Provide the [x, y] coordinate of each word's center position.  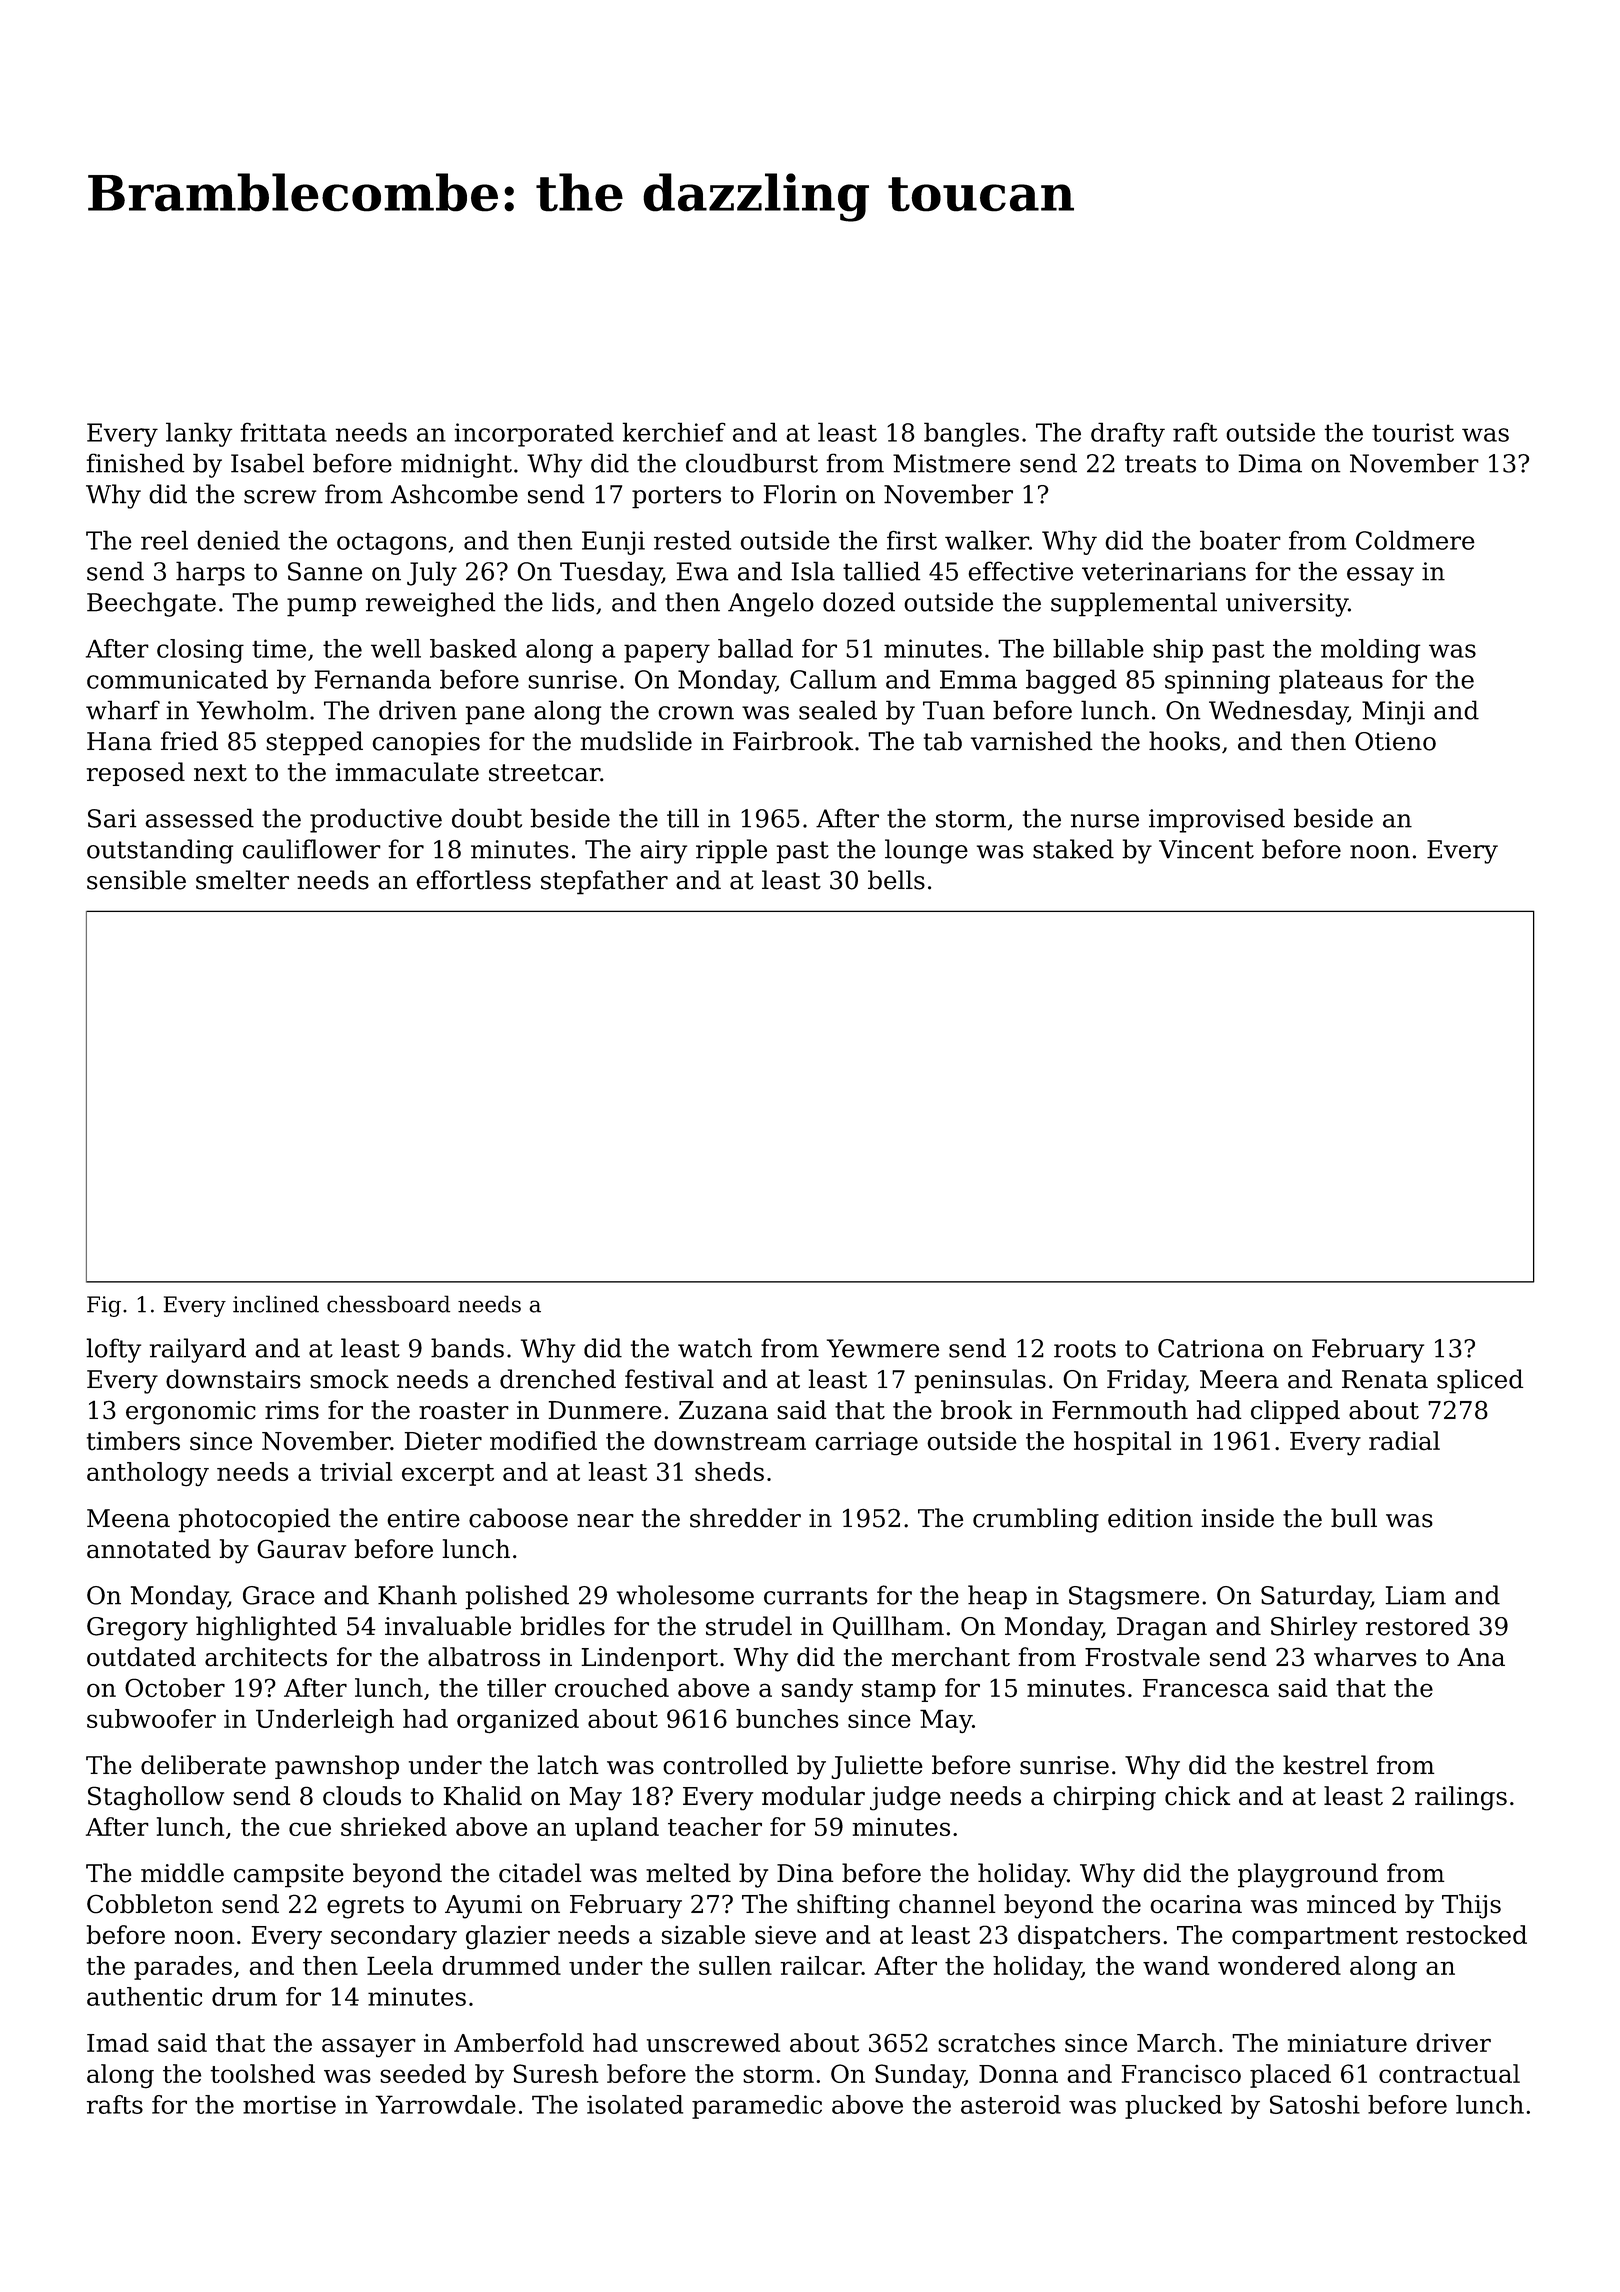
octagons [392, 543]
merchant [951, 1657]
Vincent [1206, 849]
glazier [508, 1937]
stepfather [604, 882]
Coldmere [1415, 540]
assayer [369, 2048]
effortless [473, 880]
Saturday [1316, 1597]
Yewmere [883, 1348]
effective [1021, 571]
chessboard [388, 1304]
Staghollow [156, 1798]
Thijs [1471, 1906]
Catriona [1211, 1348]
